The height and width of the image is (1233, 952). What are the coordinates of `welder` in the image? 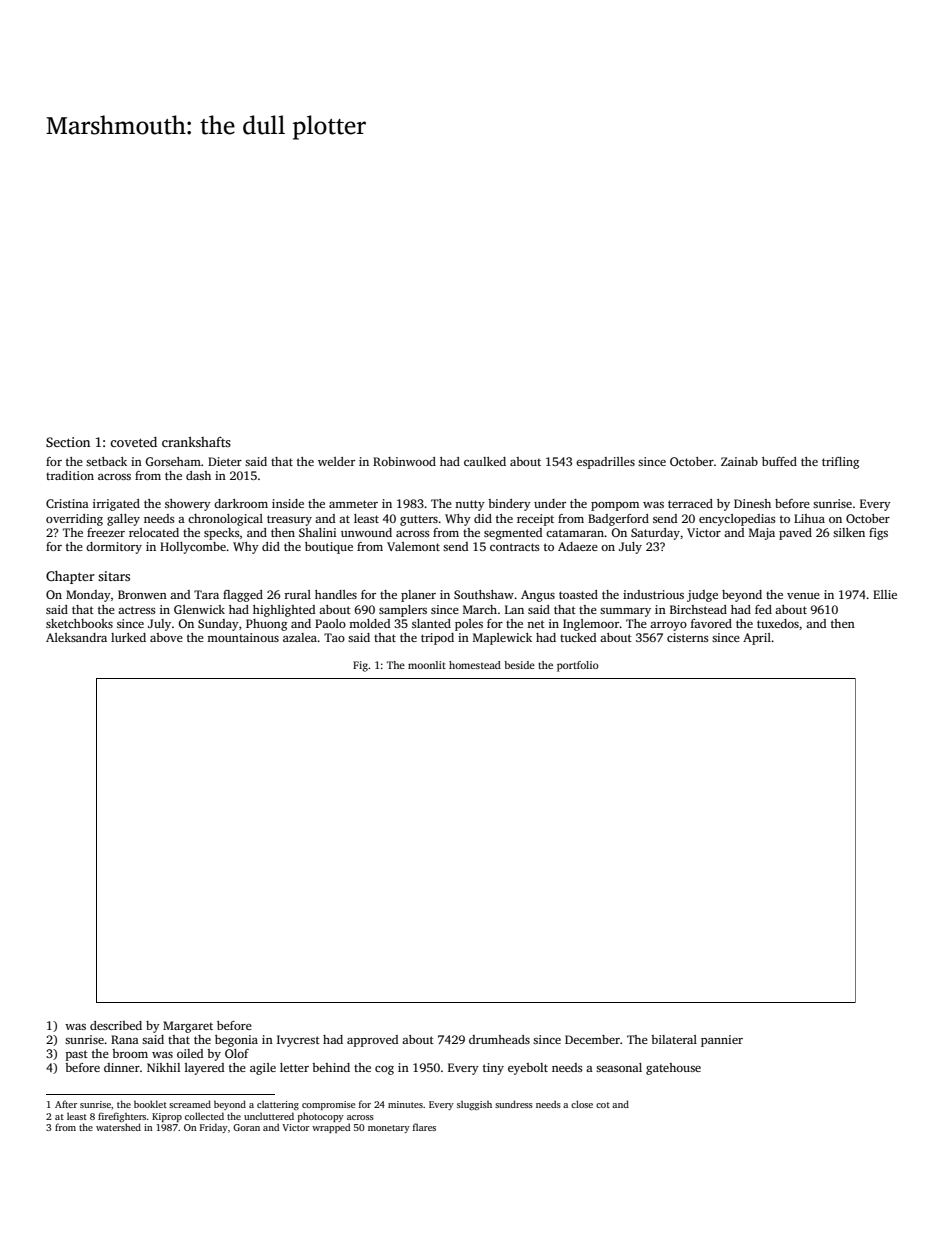 It's located at (336, 461).
